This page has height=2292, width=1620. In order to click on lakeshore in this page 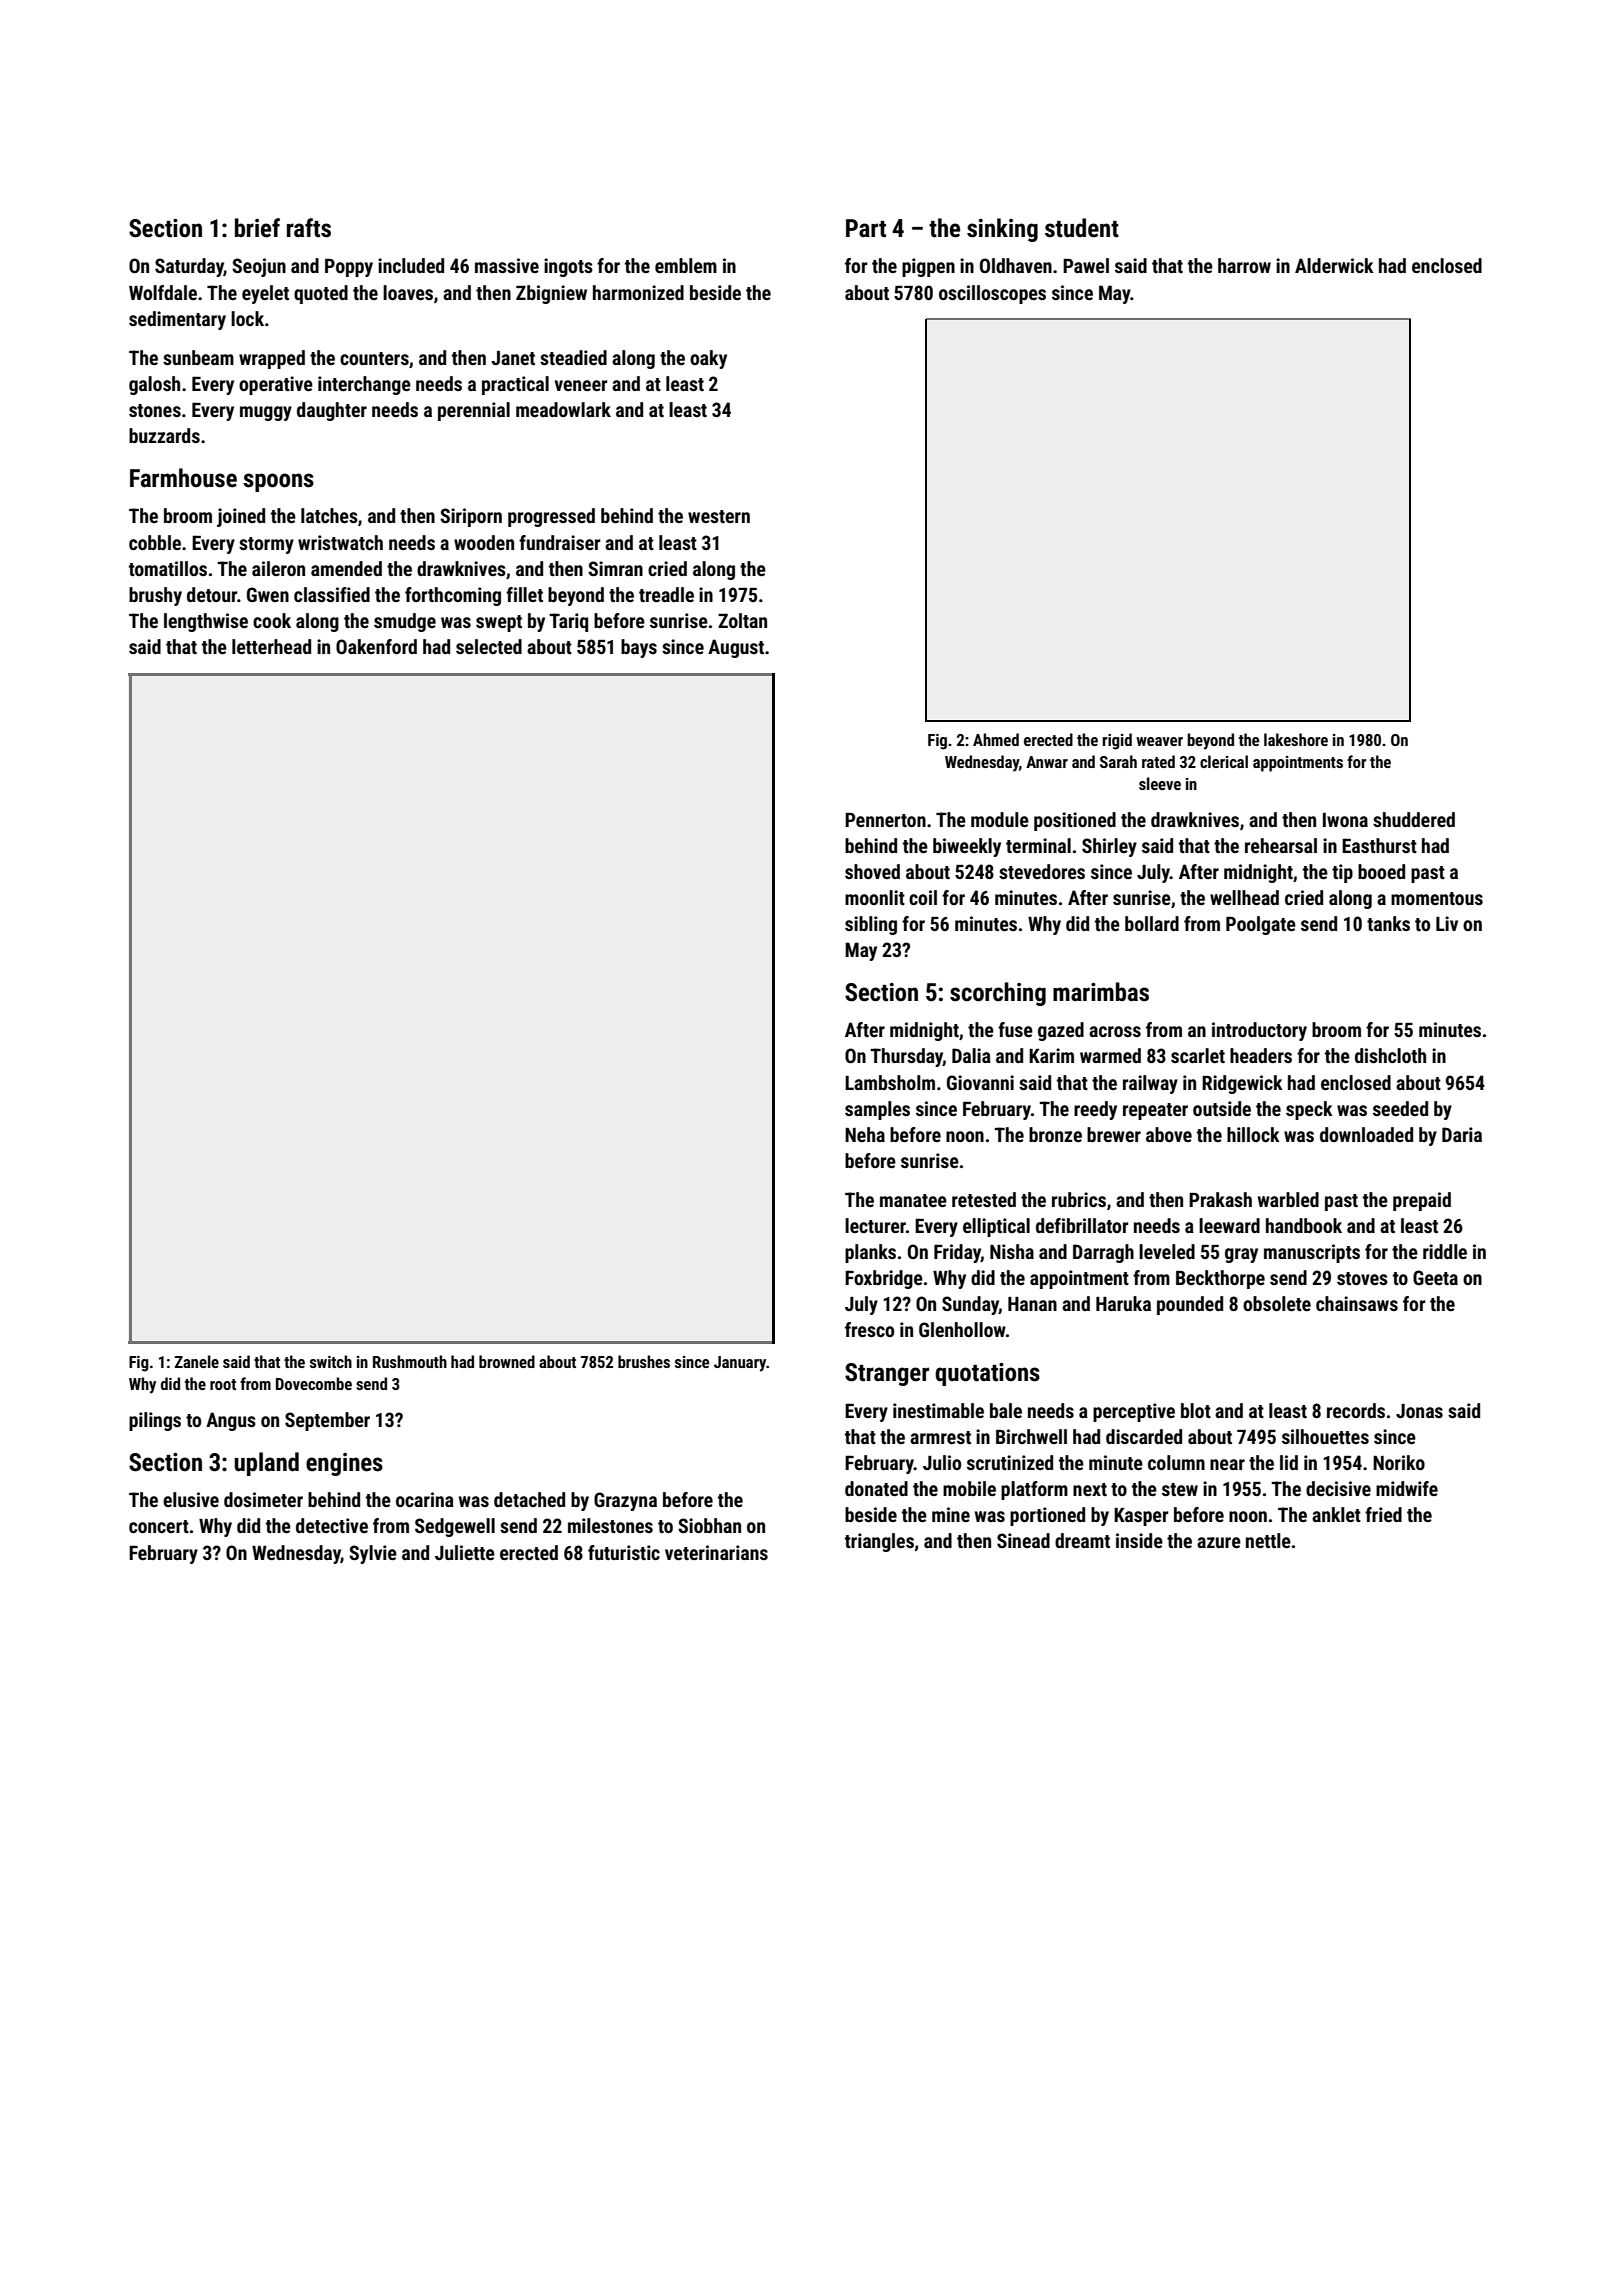, I will do `click(1296, 739)`.
